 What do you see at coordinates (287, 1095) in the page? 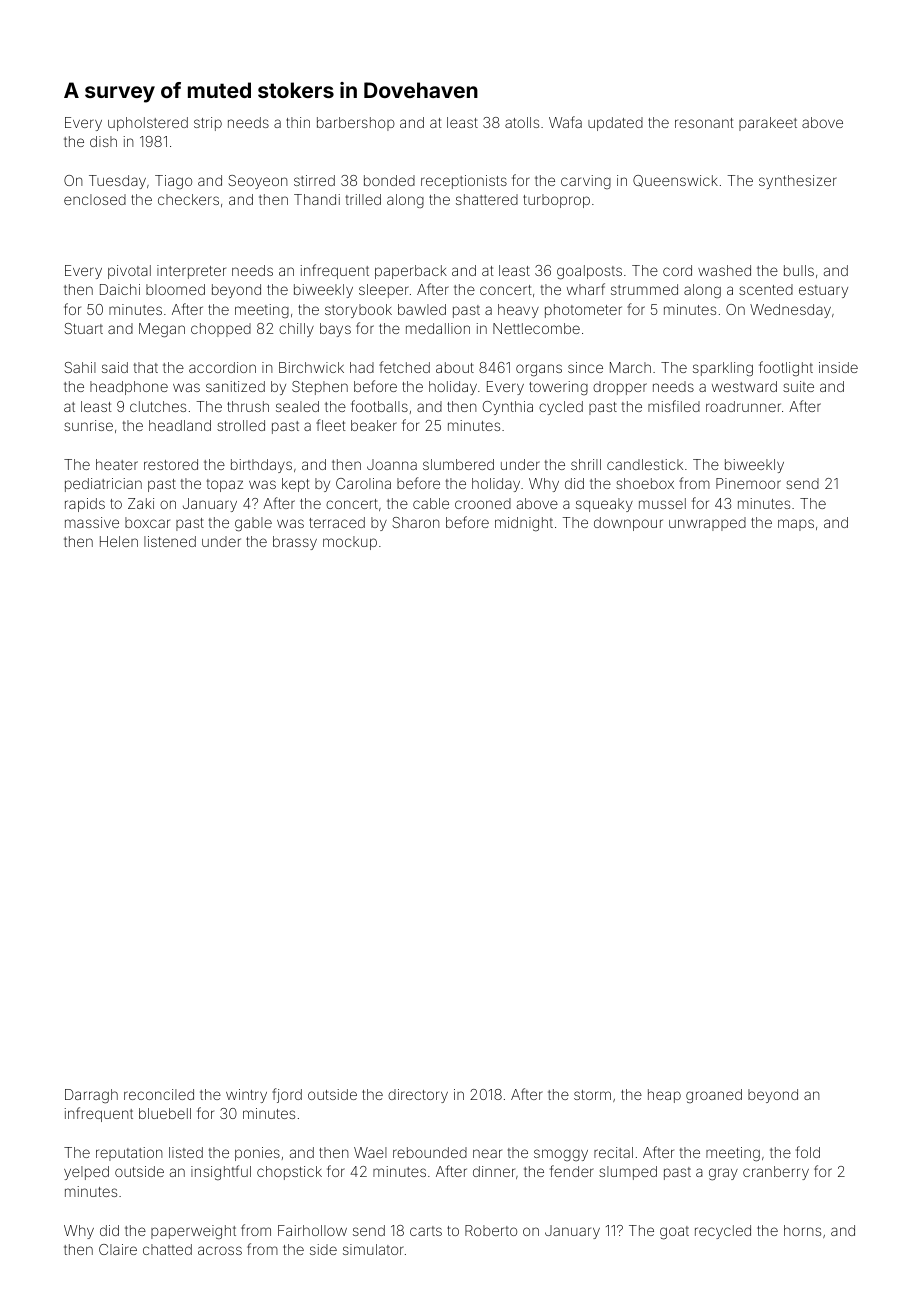
I see `fjord` at bounding box center [287, 1095].
